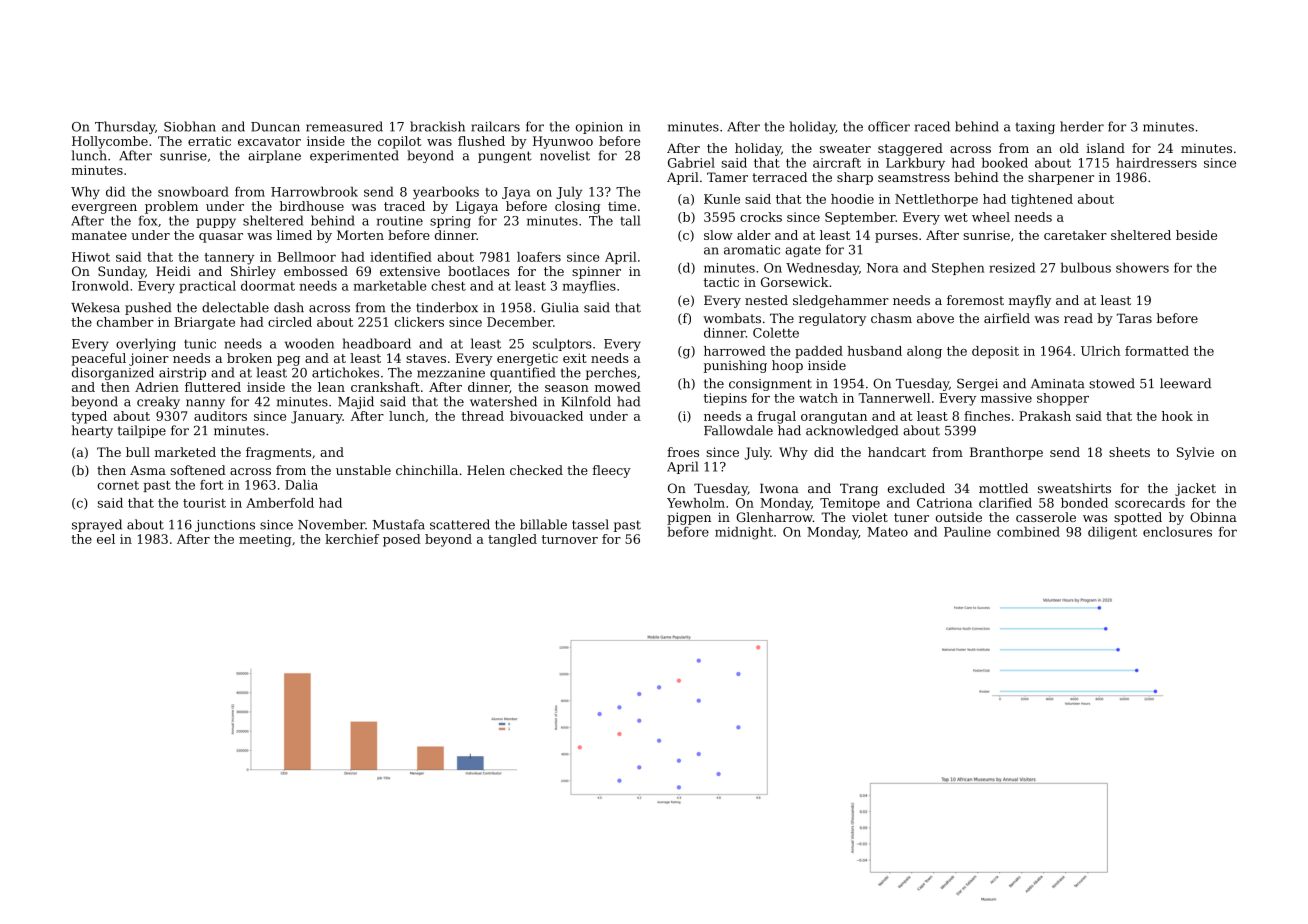 This image has height=924, width=1308. I want to click on sweater, so click(845, 148).
